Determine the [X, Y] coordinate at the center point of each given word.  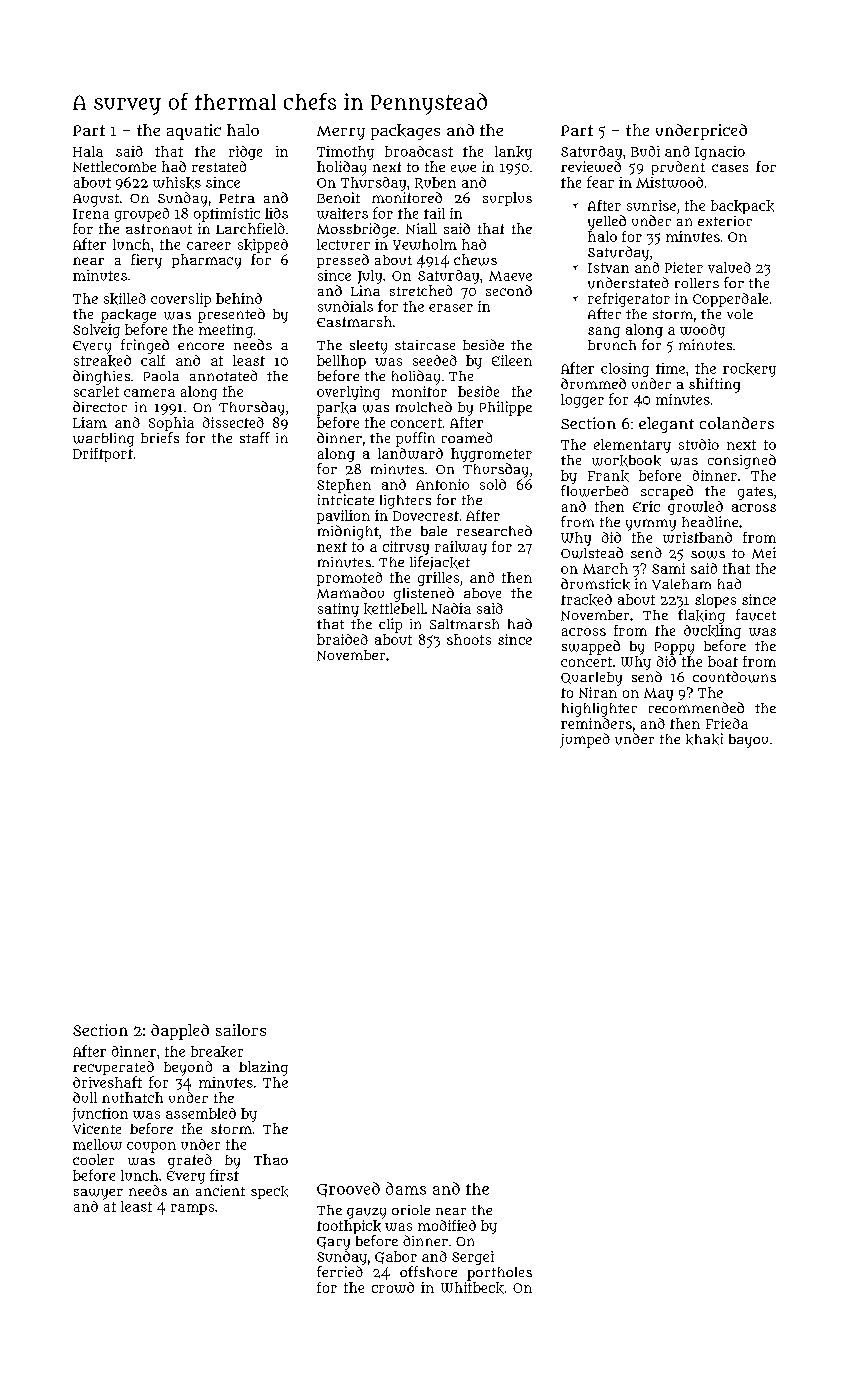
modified [447, 1225]
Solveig [96, 331]
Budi [645, 151]
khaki [704, 739]
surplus [507, 199]
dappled [180, 1032]
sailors [241, 1030]
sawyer [98, 1194]
